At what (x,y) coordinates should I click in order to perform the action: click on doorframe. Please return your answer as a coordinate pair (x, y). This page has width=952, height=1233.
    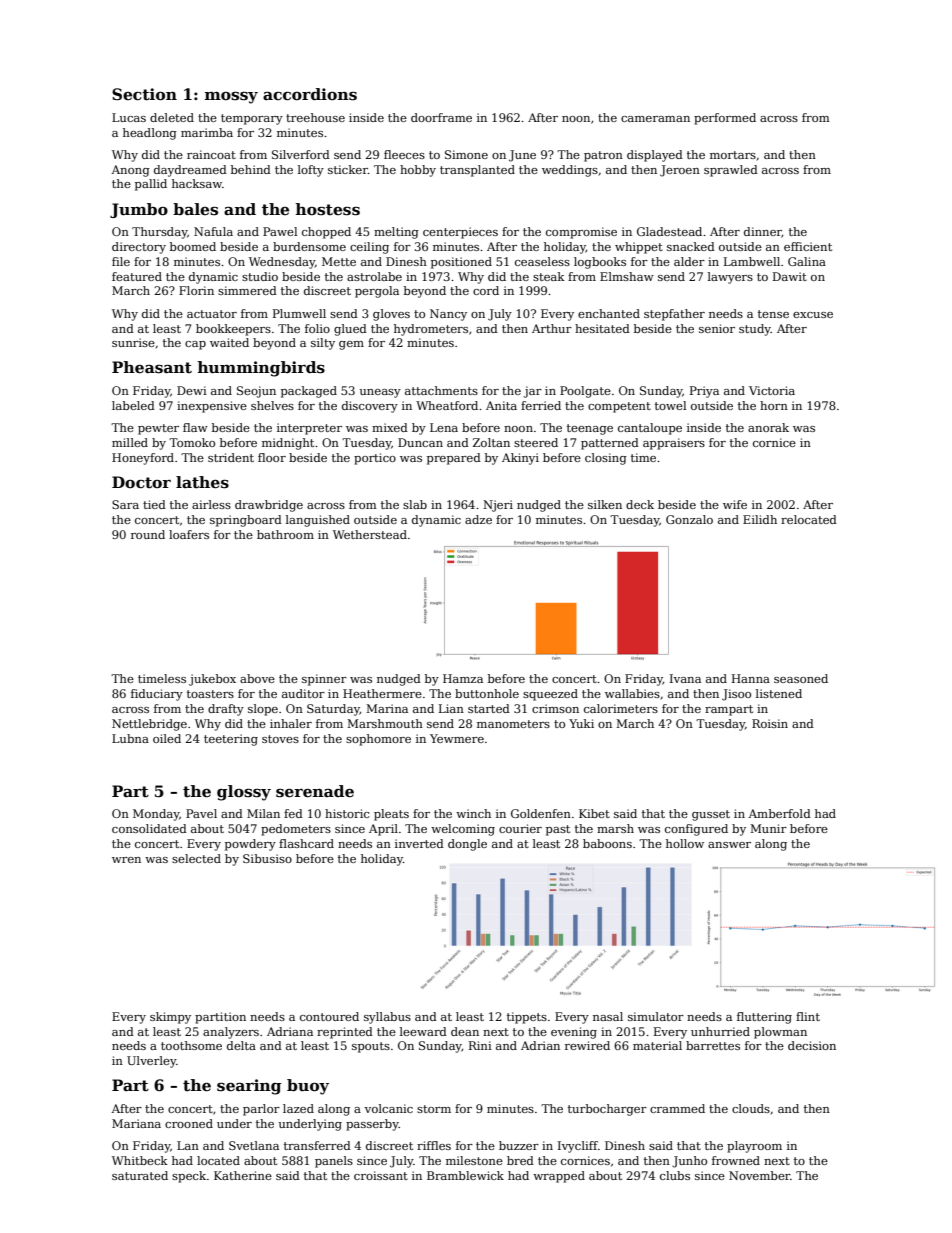
    Looking at the image, I should click on (441, 117).
